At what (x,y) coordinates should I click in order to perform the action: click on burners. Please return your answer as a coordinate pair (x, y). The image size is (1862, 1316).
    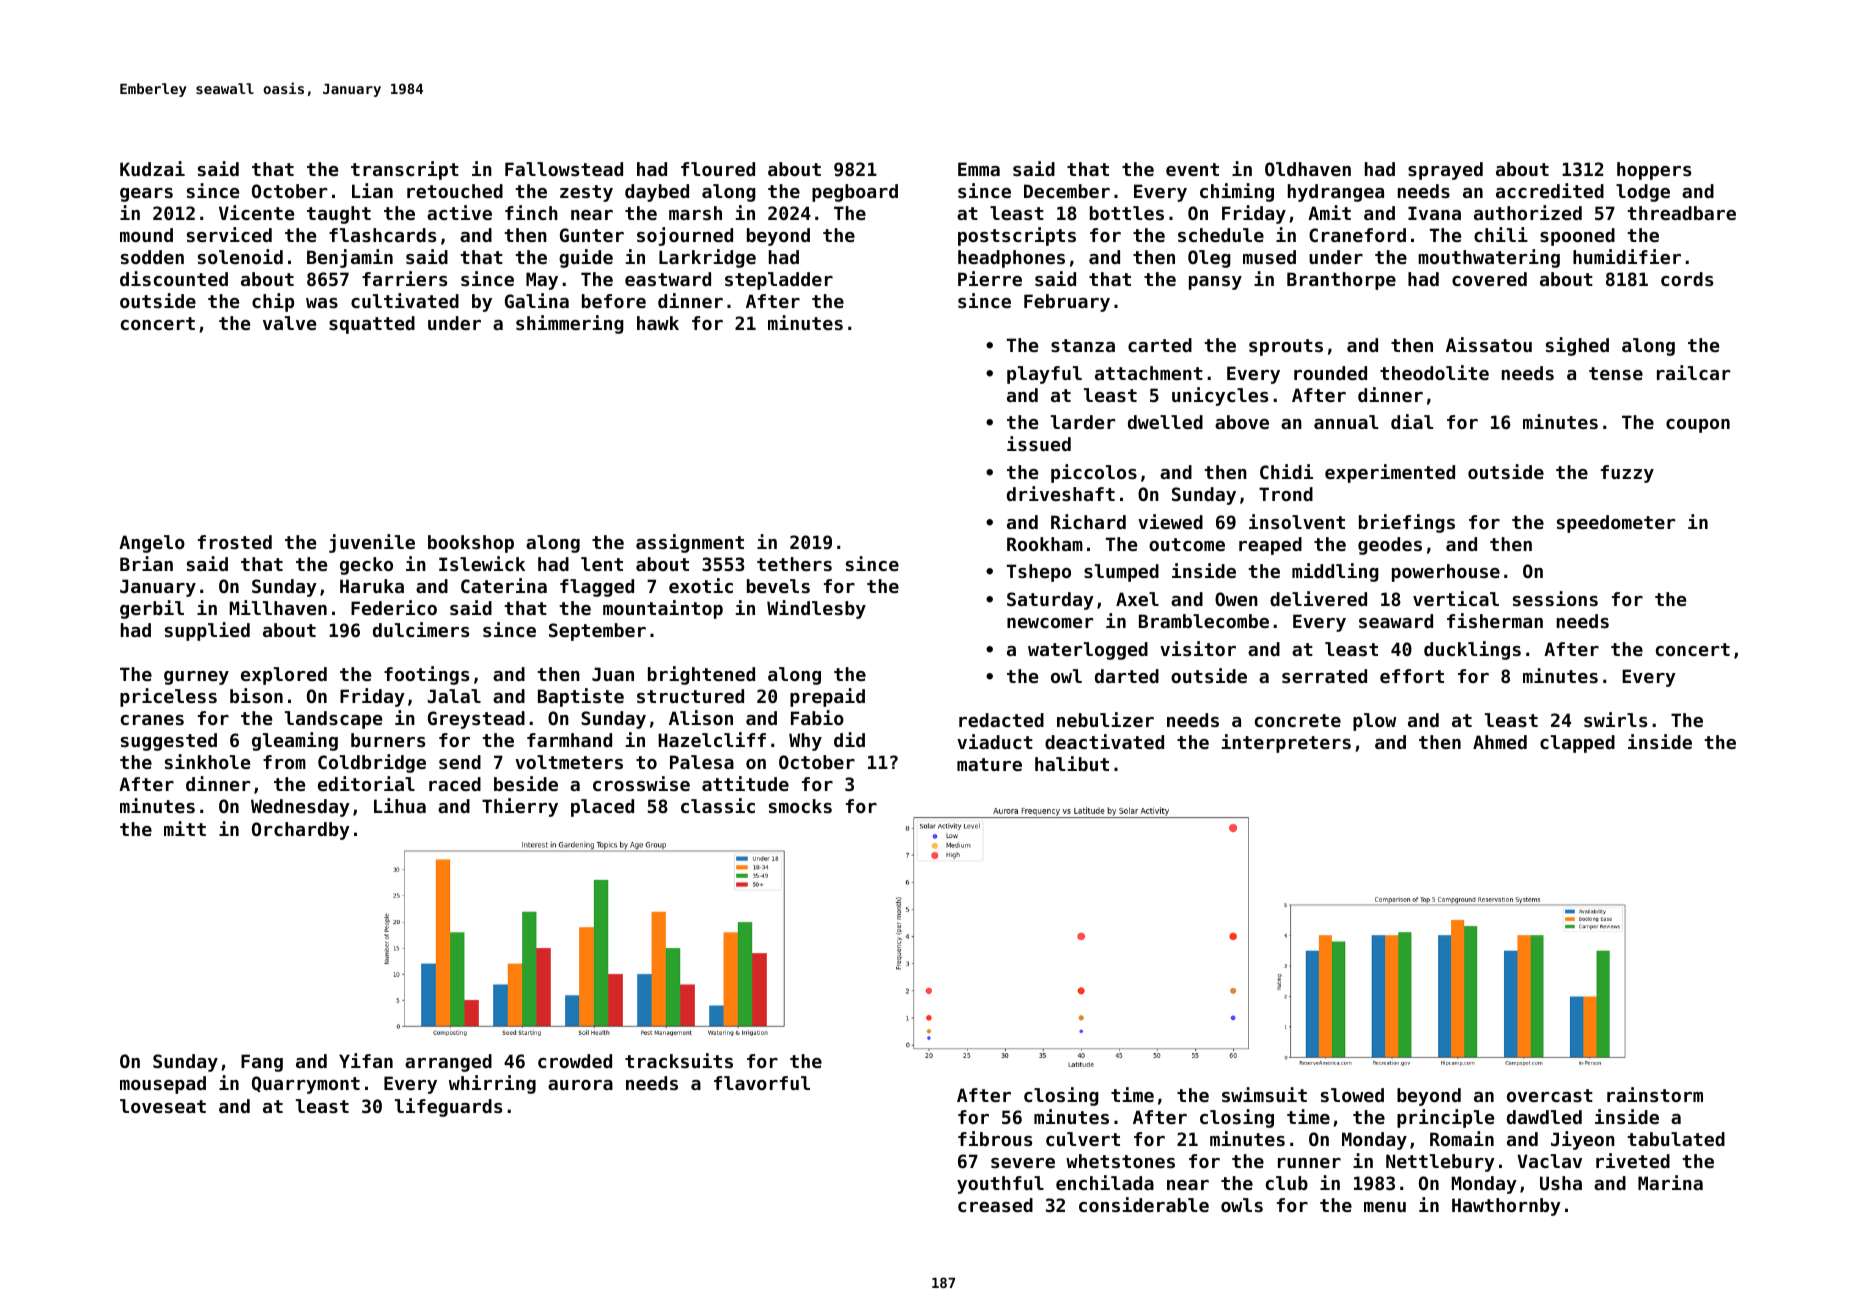
    Looking at the image, I should click on (388, 740).
